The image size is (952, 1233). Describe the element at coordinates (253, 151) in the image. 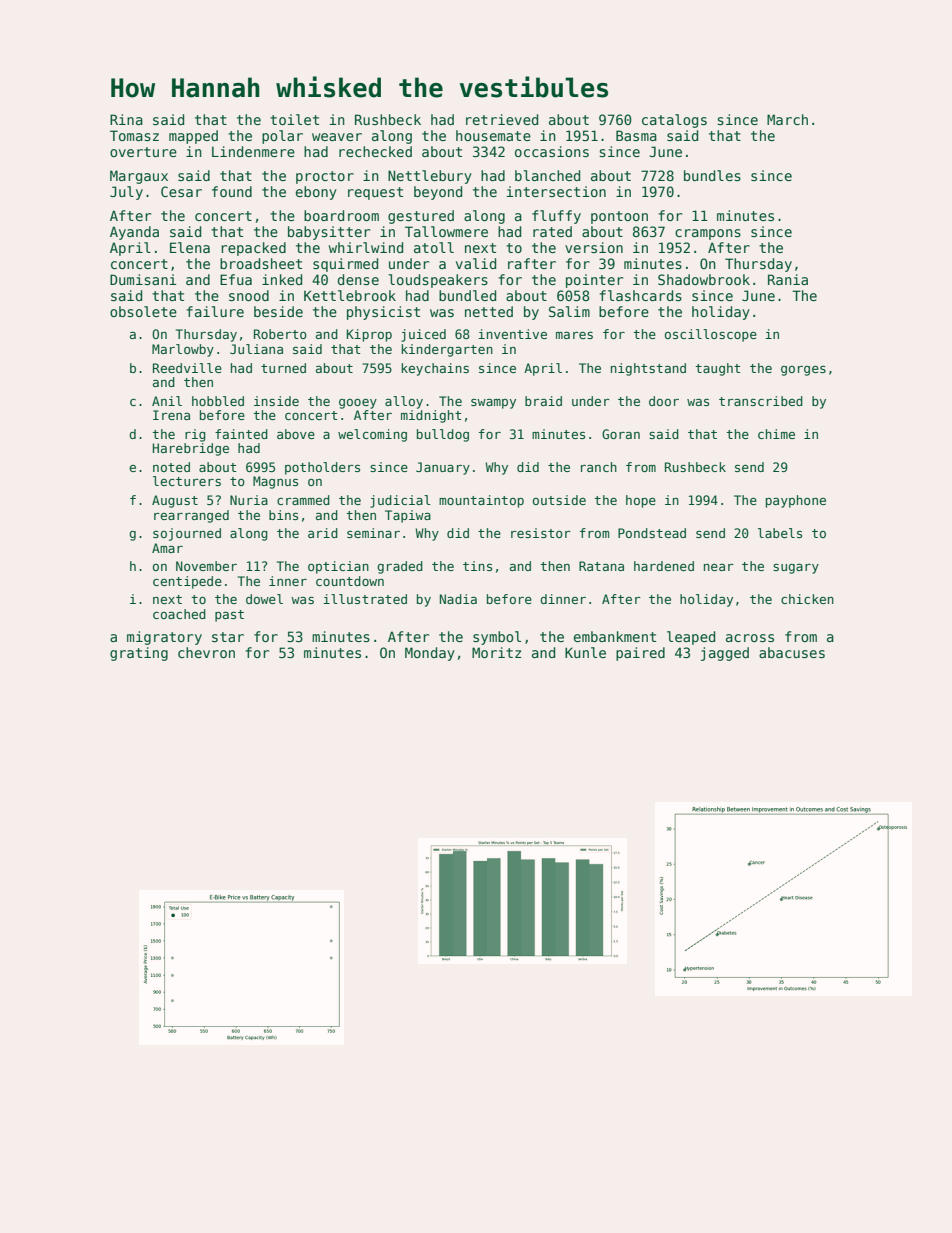

I see `Lindenmere` at that location.
